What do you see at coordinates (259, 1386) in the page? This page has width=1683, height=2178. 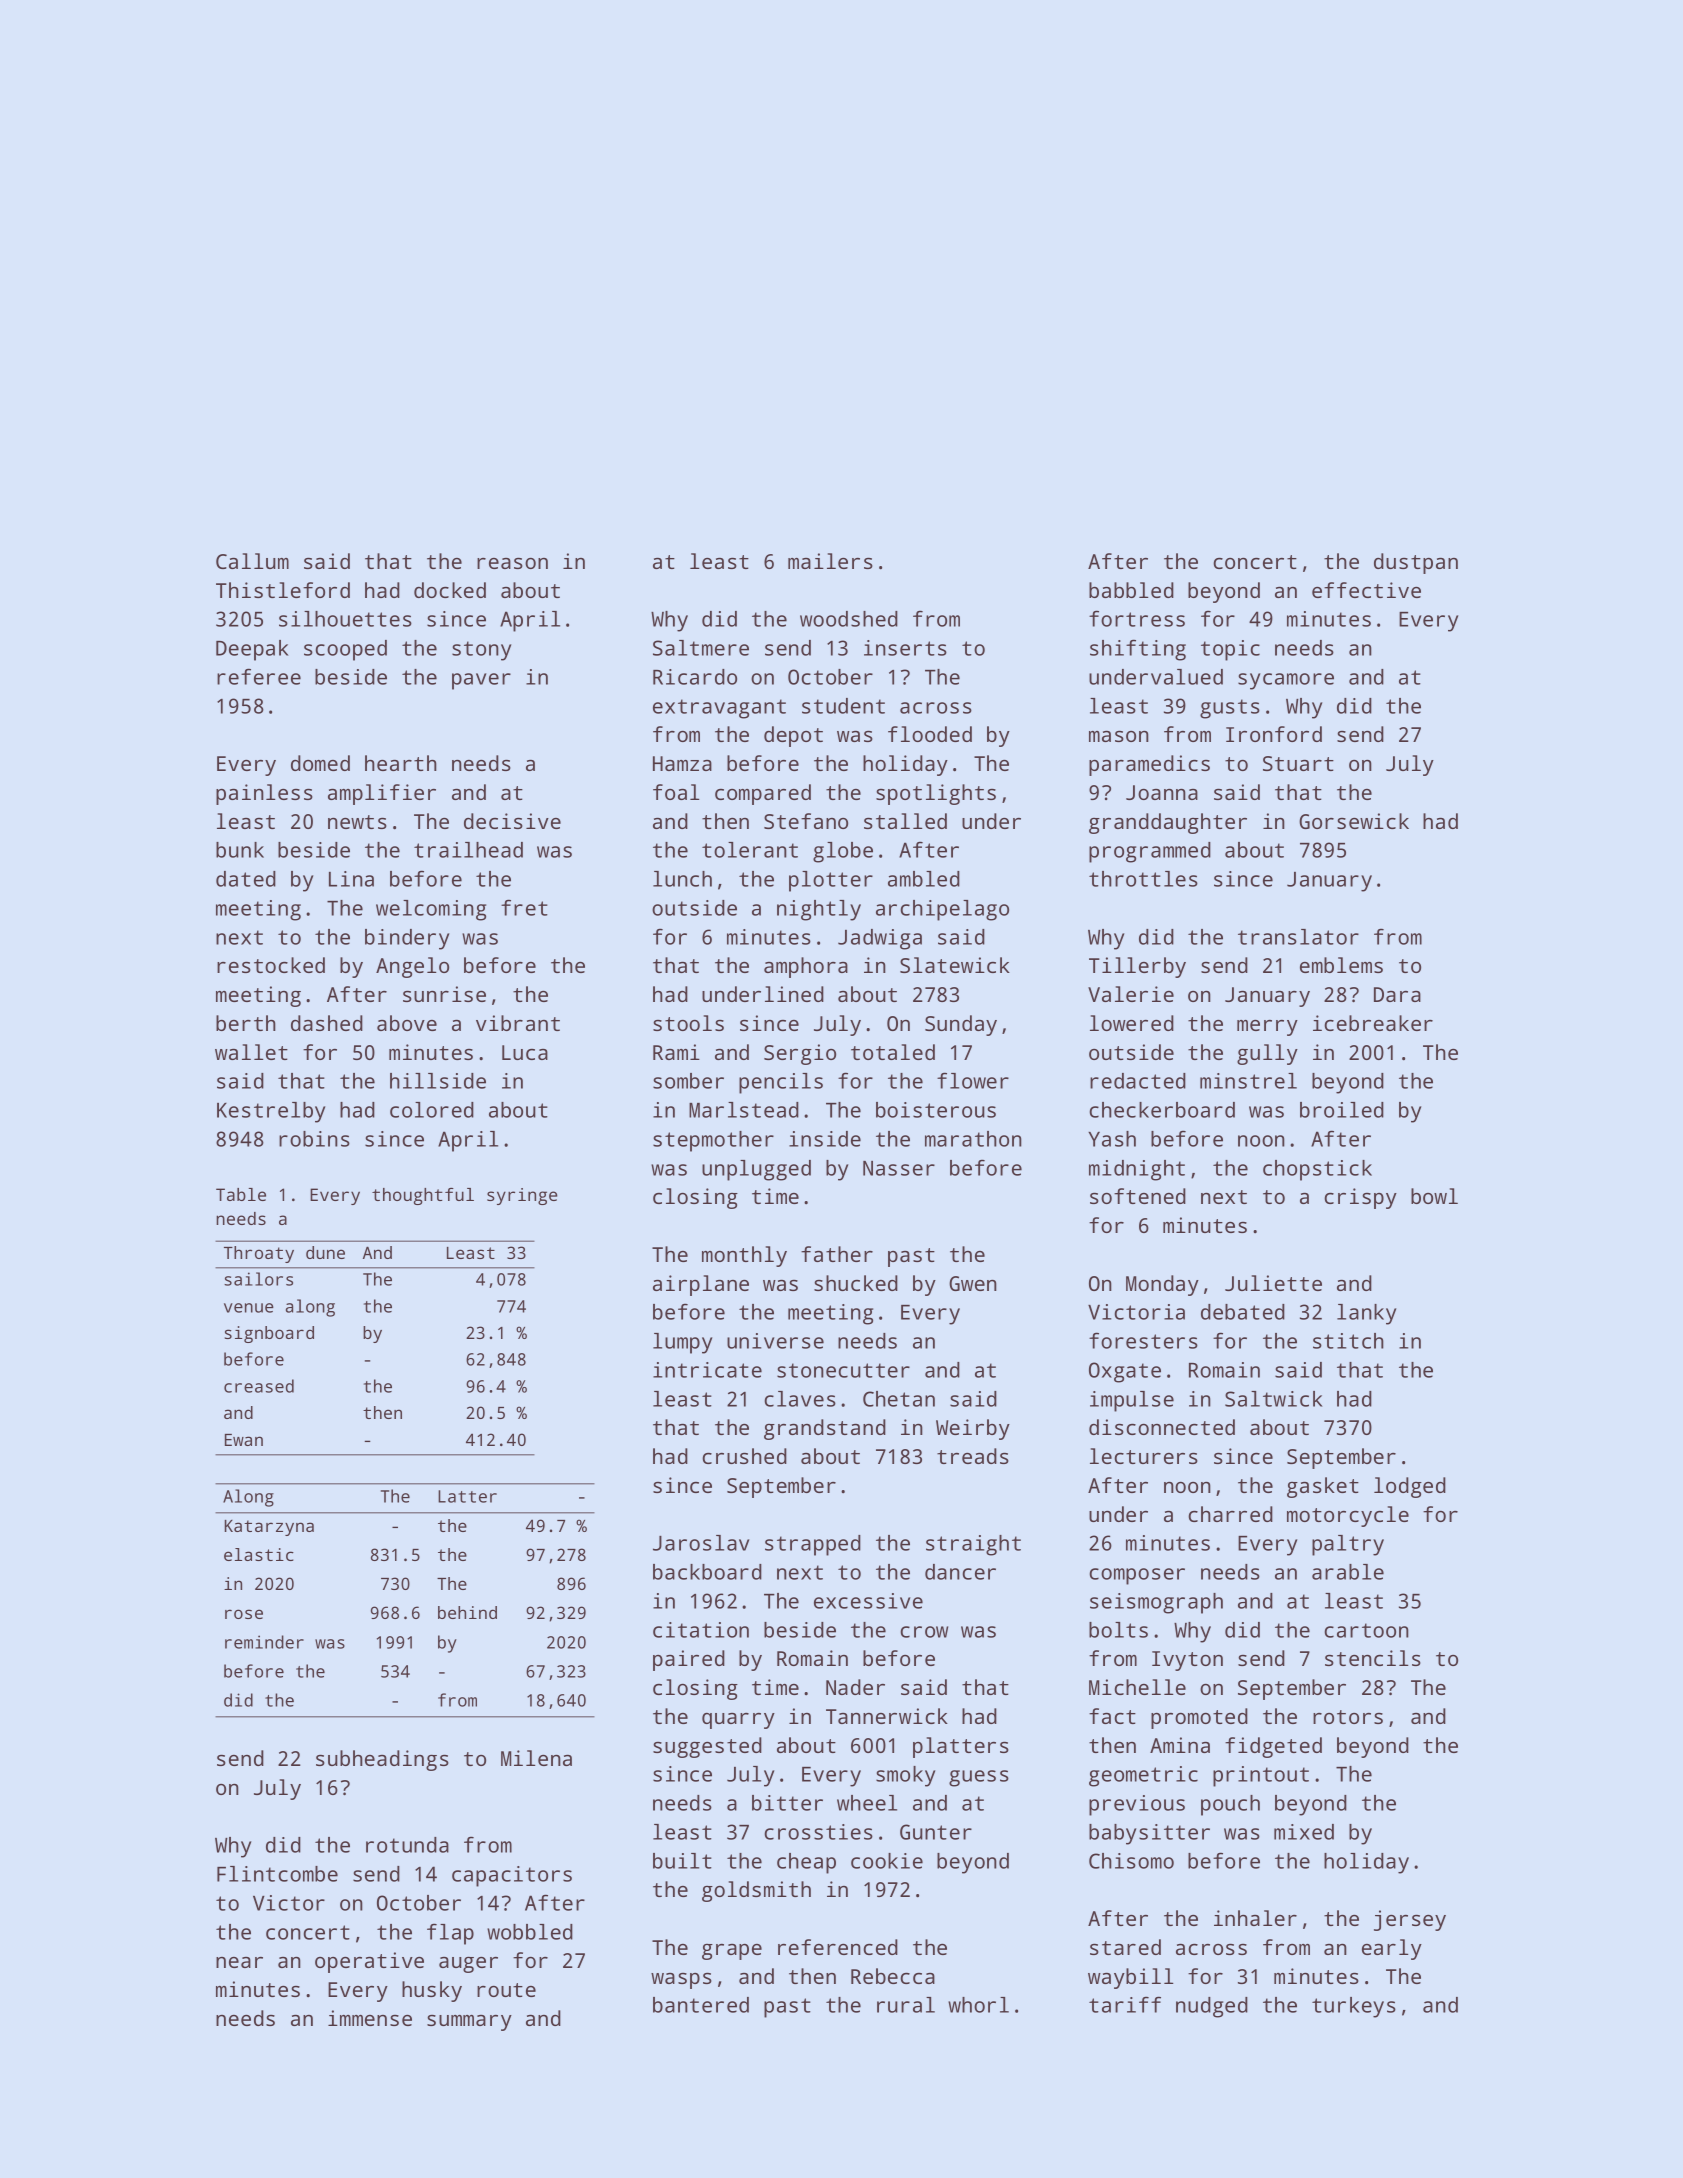 I see `creased` at bounding box center [259, 1386].
